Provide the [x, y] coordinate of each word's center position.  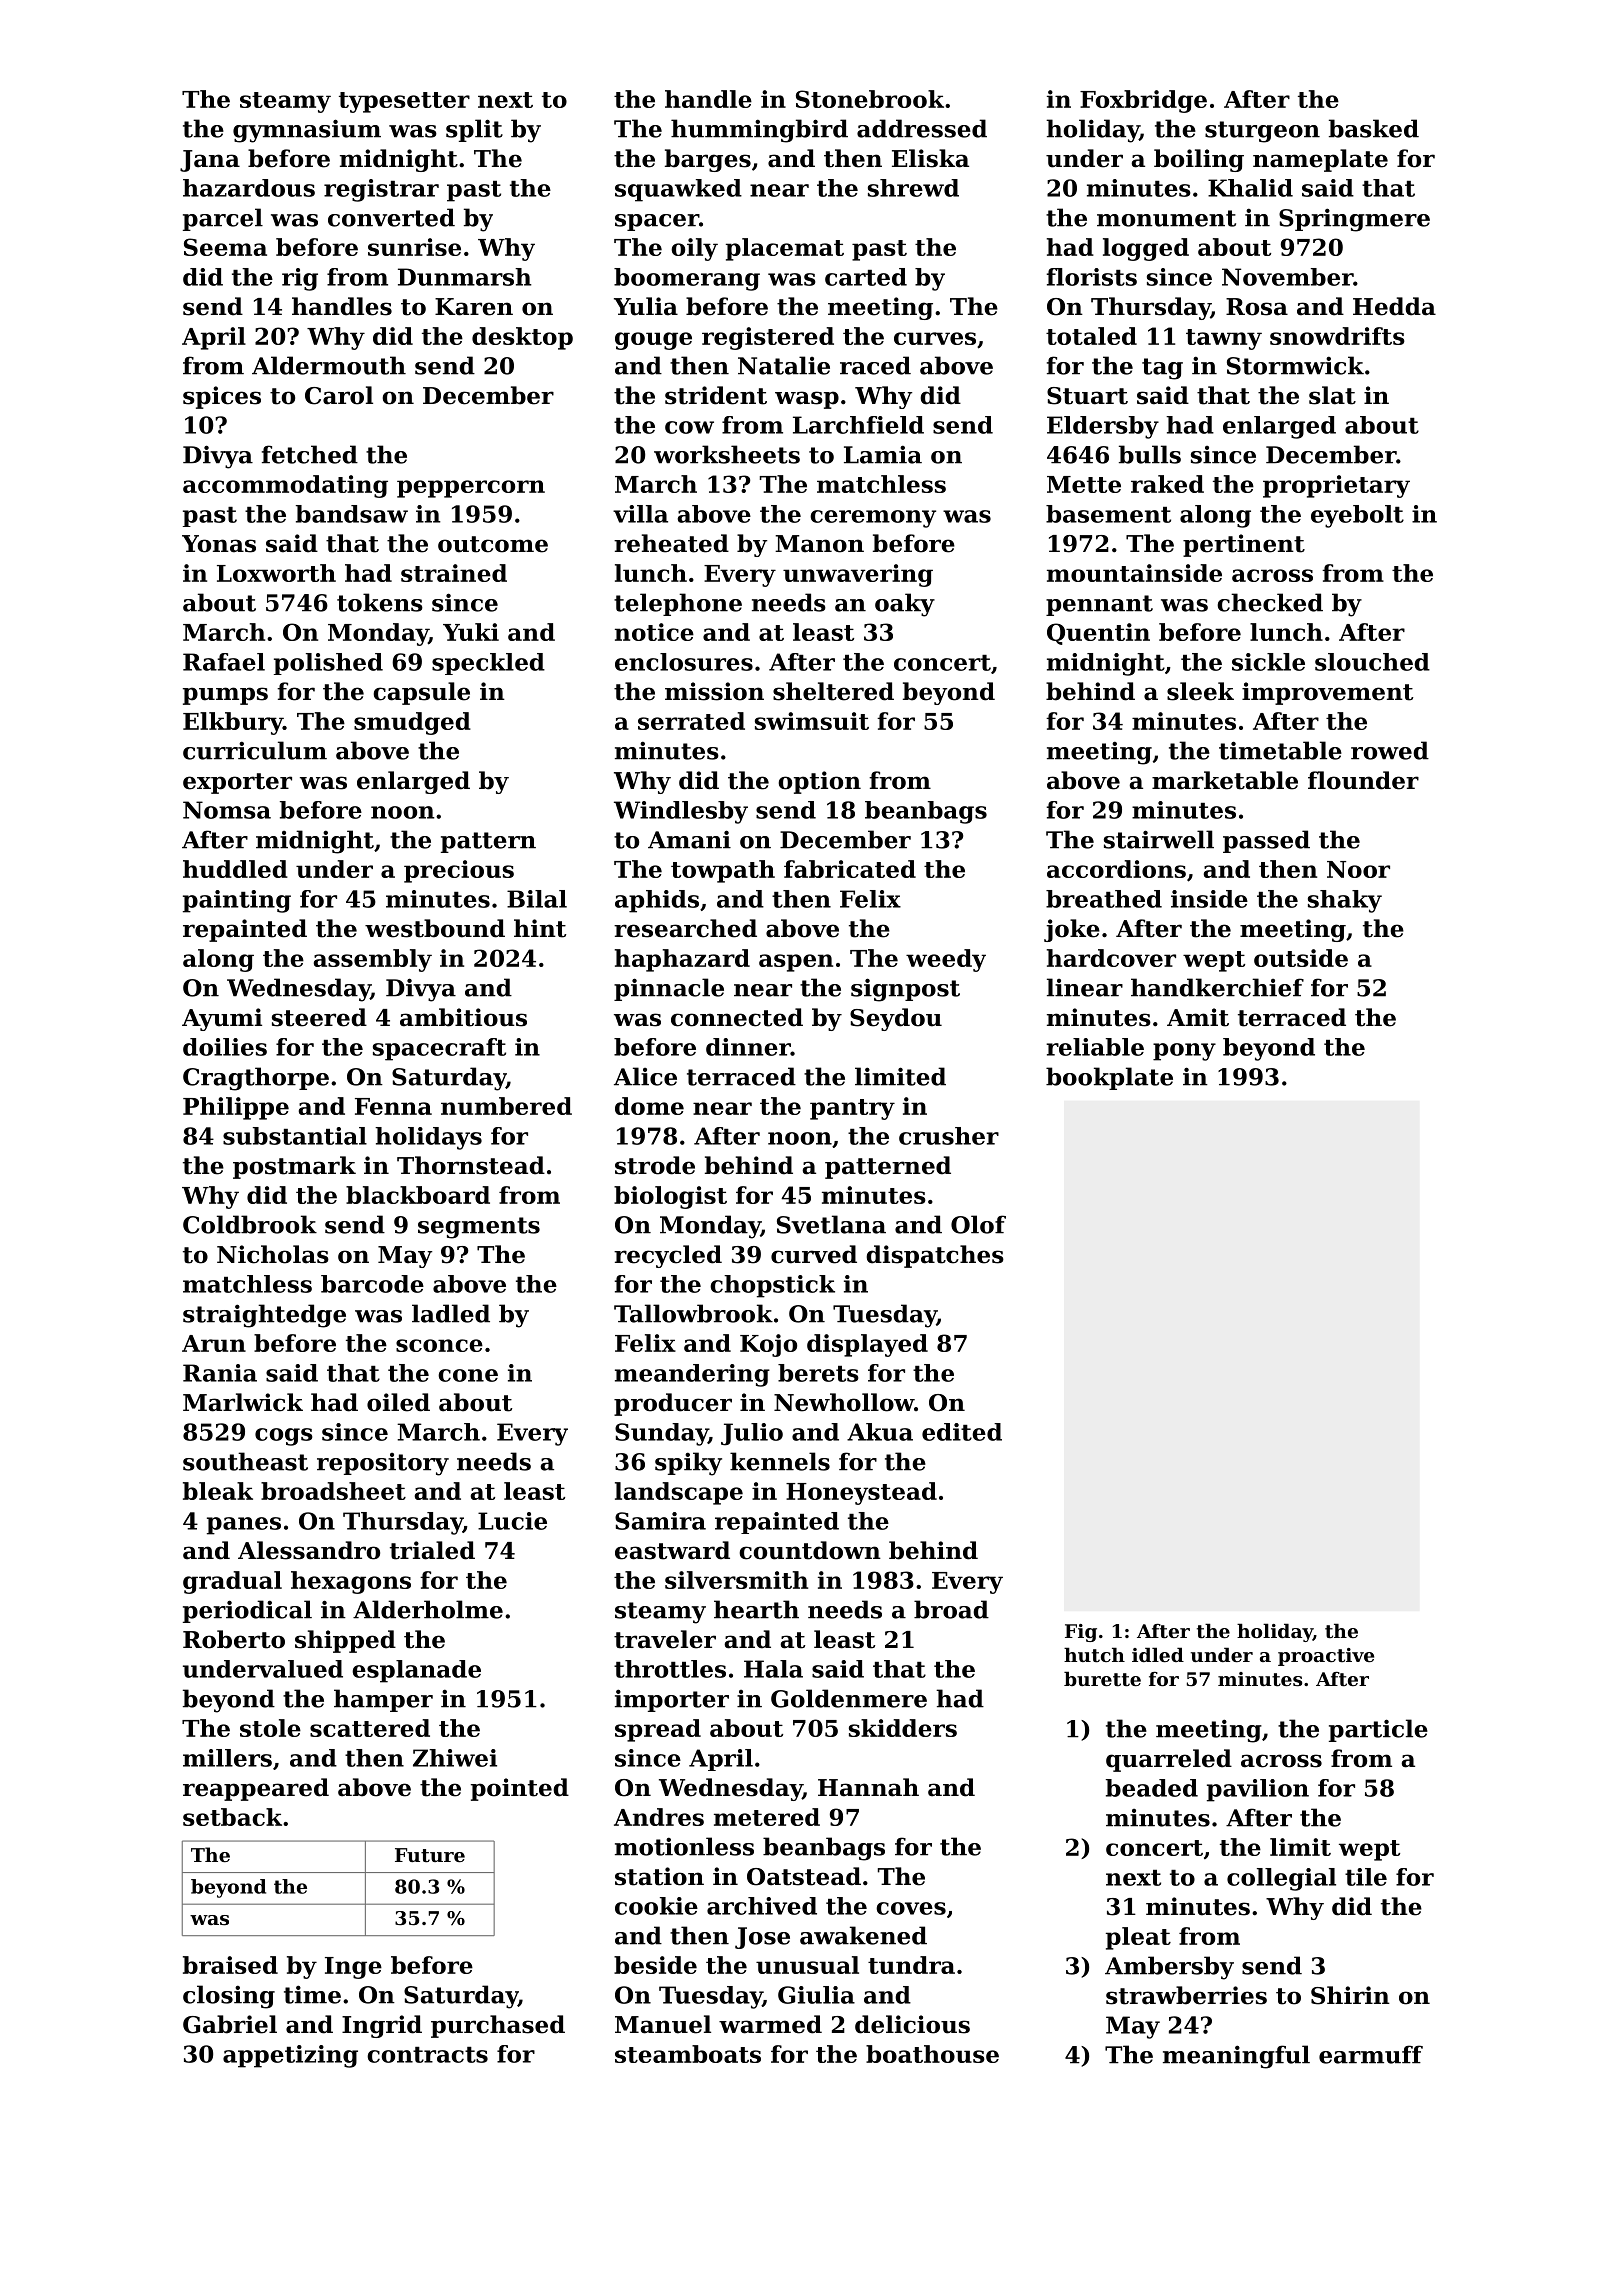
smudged [412, 723]
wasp [807, 400]
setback [232, 1817]
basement [1108, 514]
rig [300, 279]
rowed [1390, 750]
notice [654, 632]
